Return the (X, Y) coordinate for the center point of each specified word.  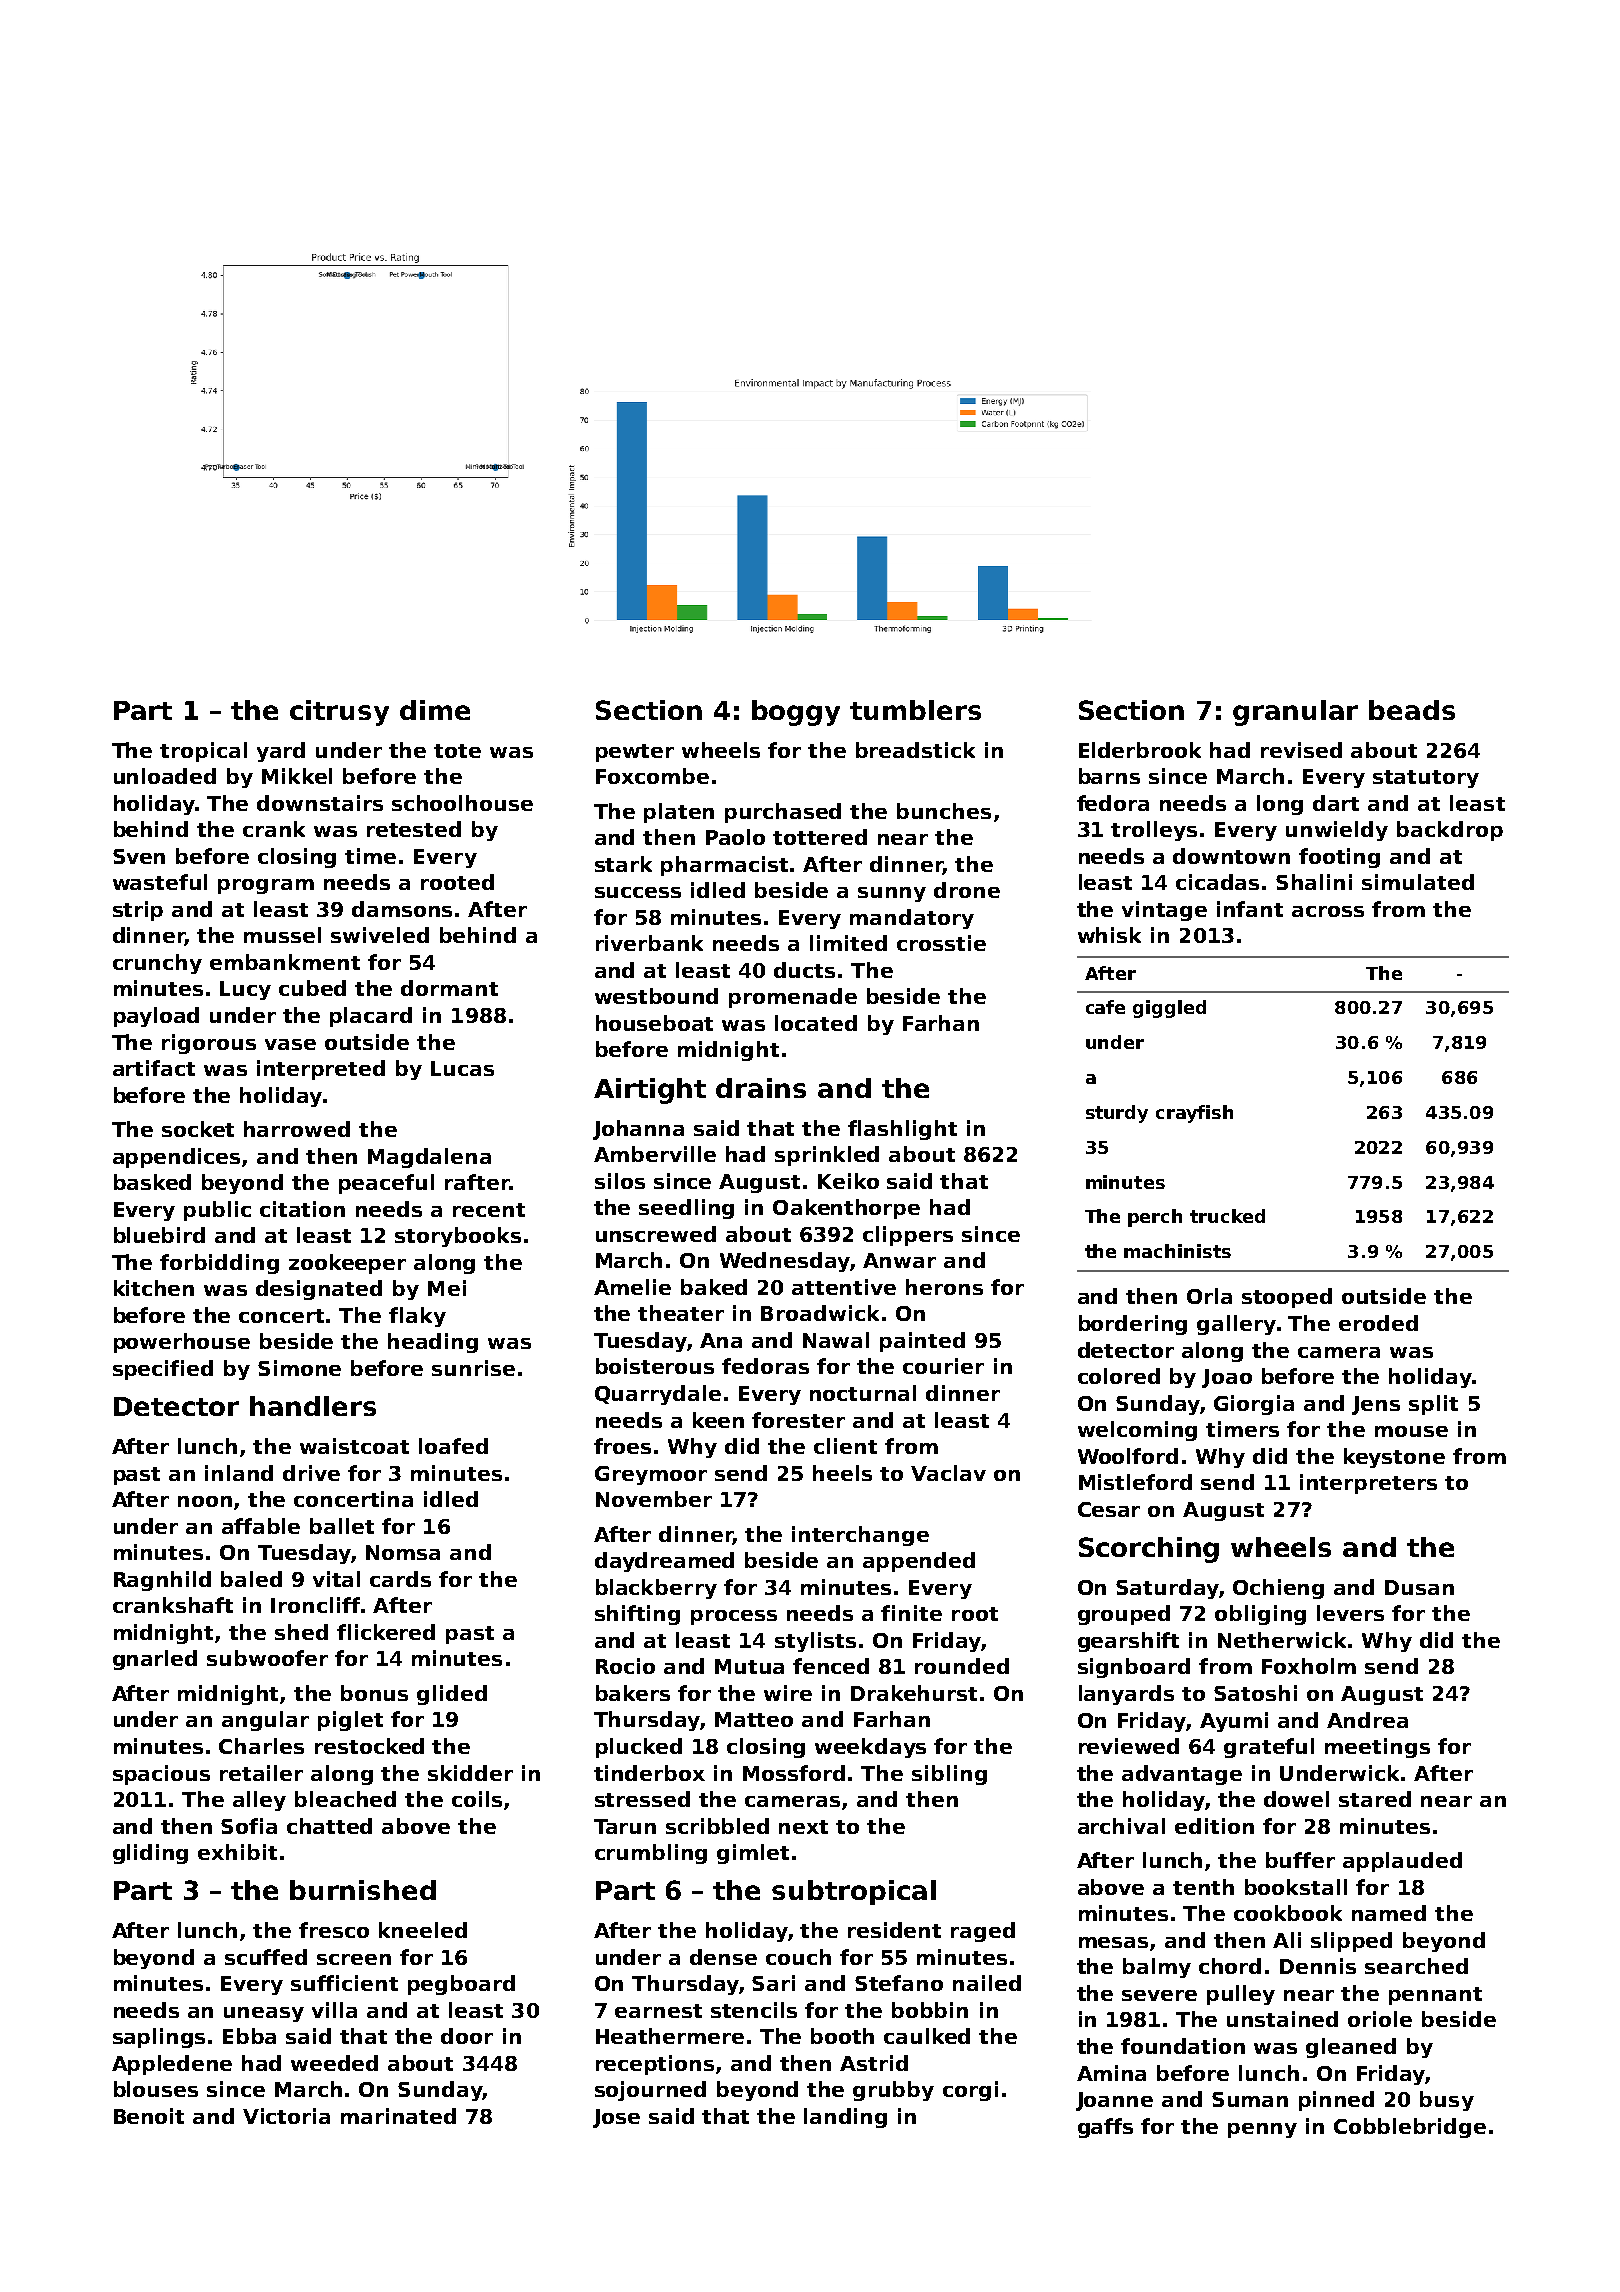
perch (1155, 1218)
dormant (449, 988)
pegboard (461, 1985)
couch (798, 1957)
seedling (686, 1209)
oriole (1380, 2019)
